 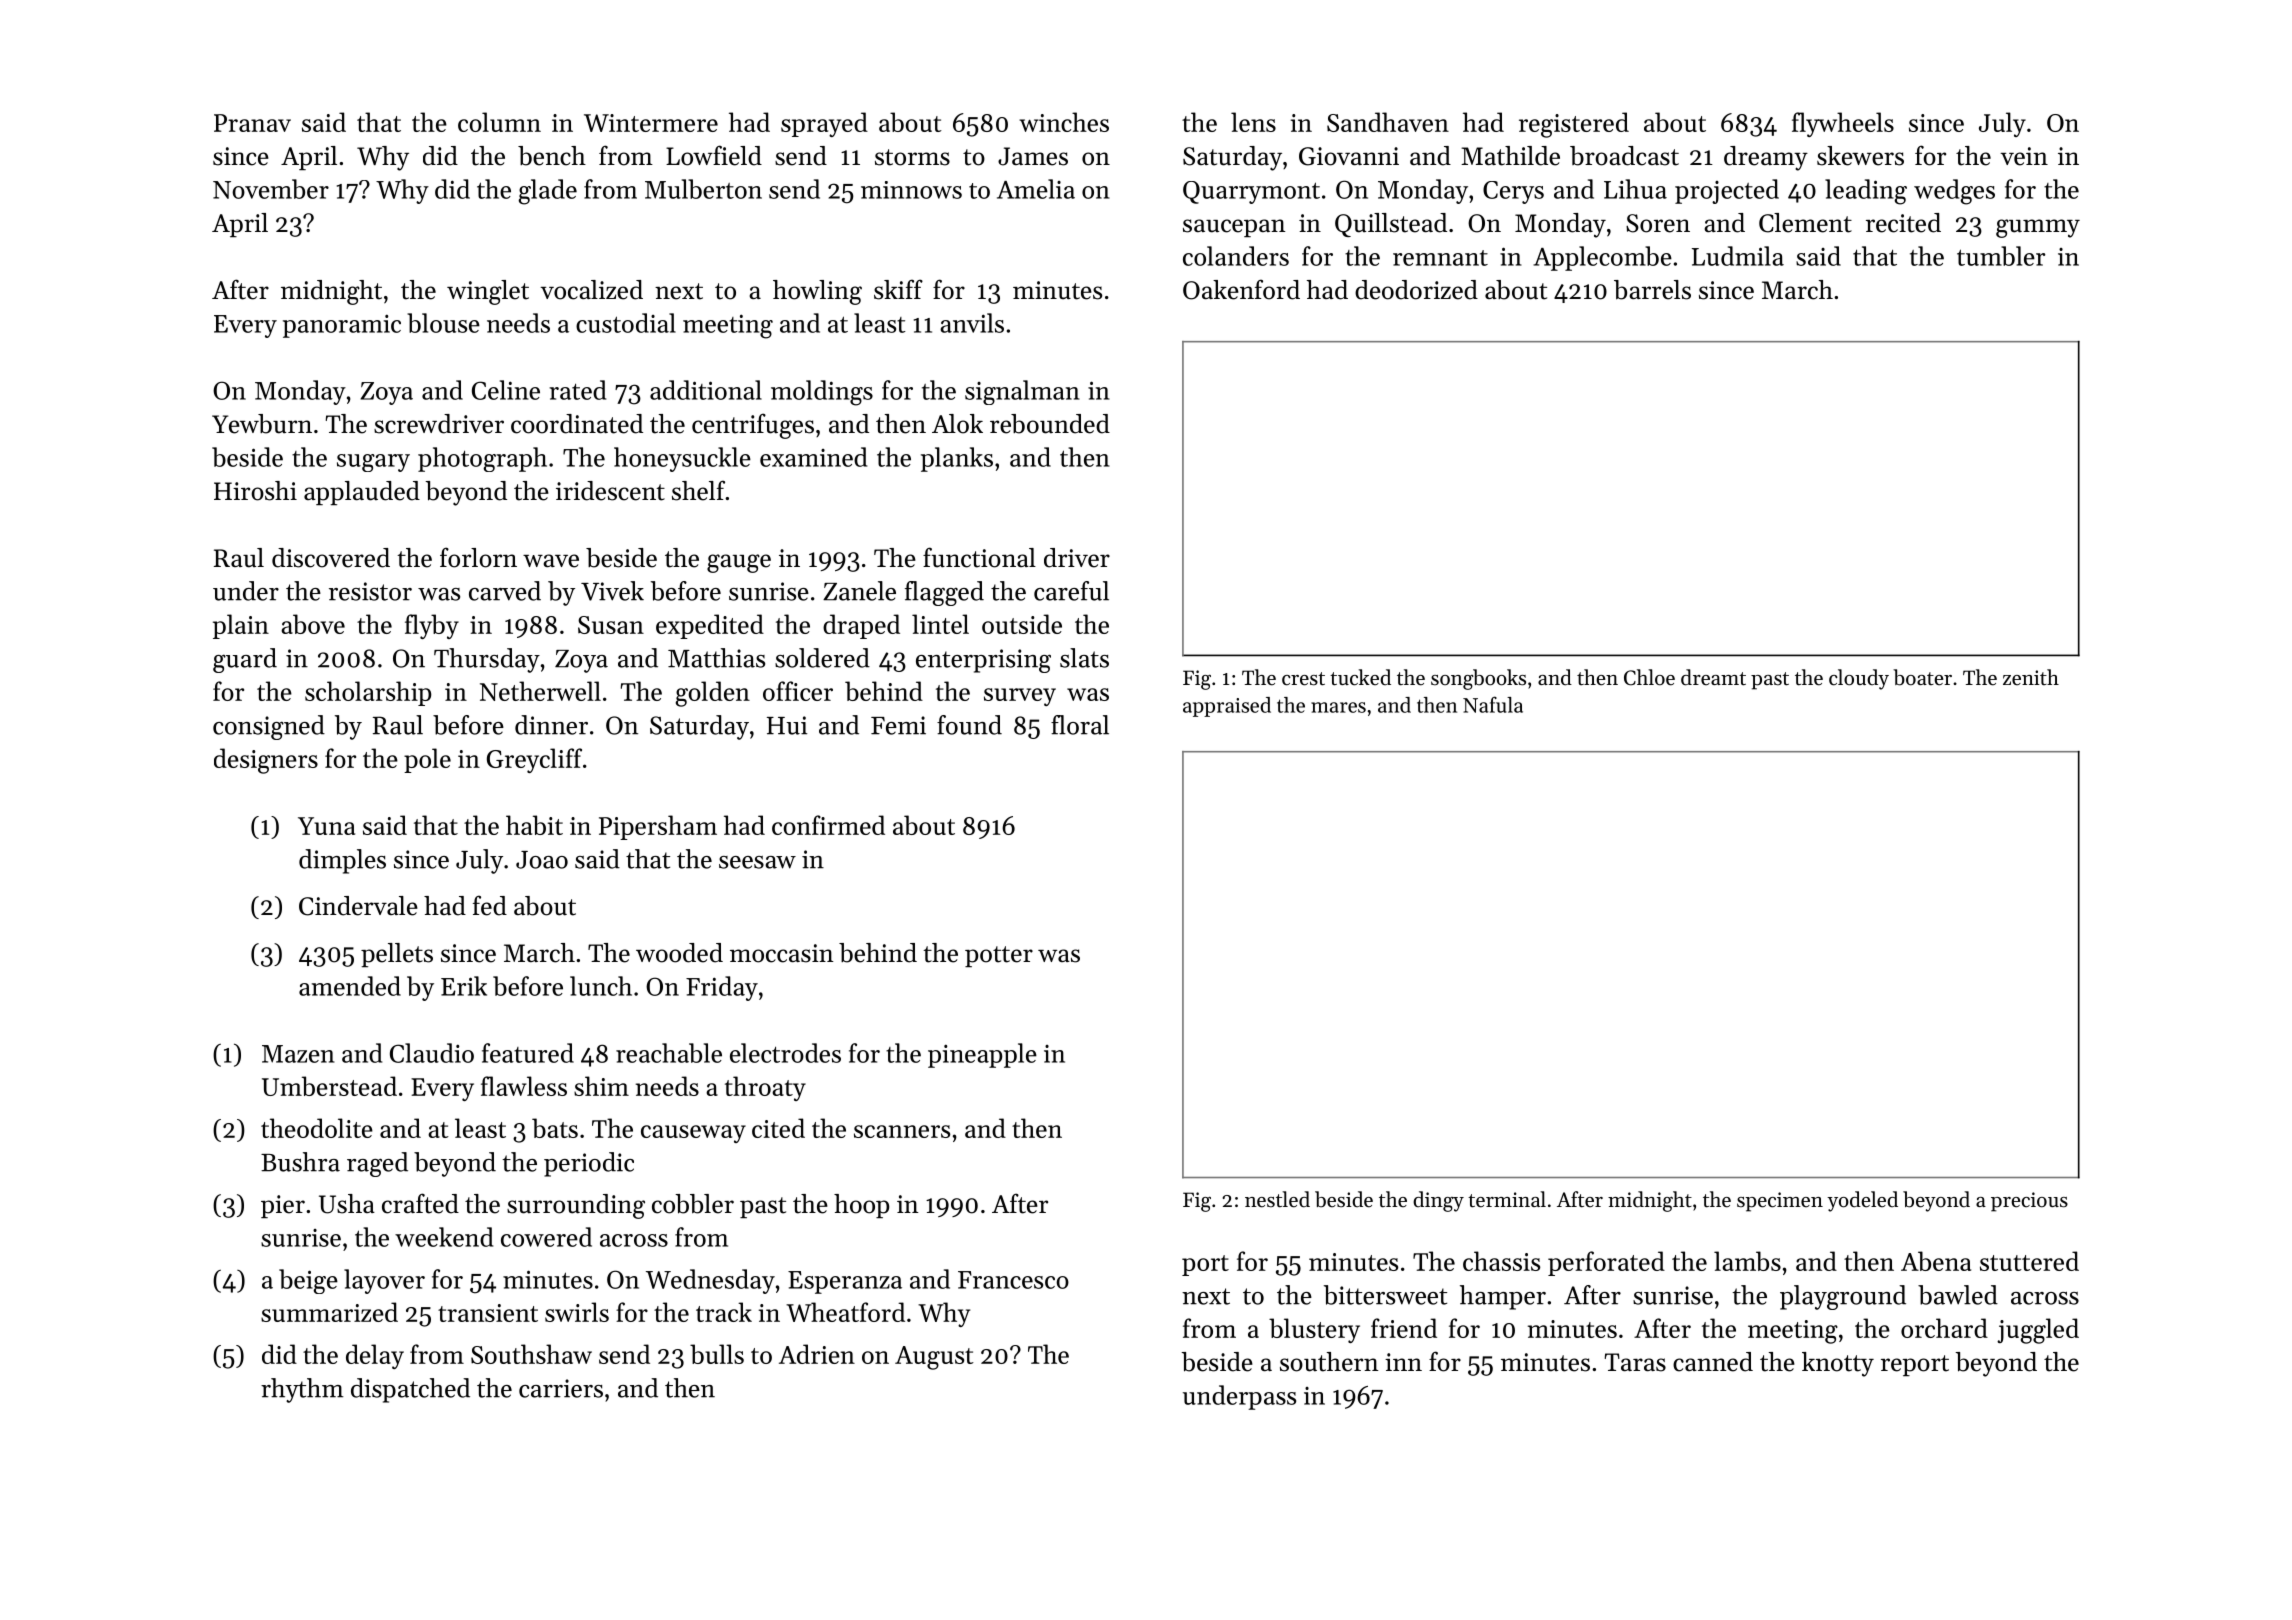 I want to click on Nafula, so click(x=1493, y=704).
